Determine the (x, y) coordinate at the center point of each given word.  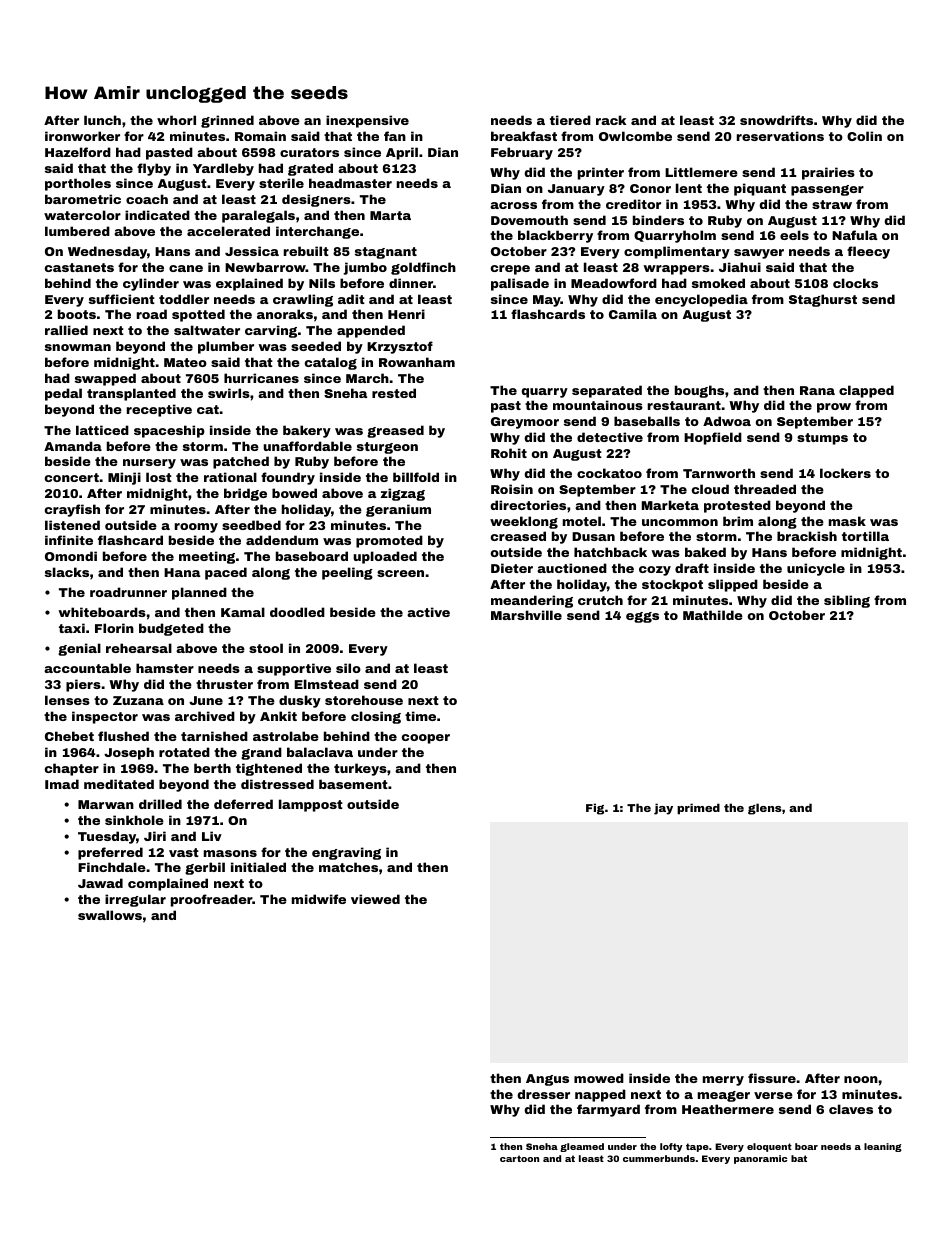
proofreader (211, 900)
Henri (406, 314)
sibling (847, 601)
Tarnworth (719, 473)
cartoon (519, 1158)
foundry (288, 478)
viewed (375, 899)
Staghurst (823, 300)
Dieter (512, 568)
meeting (207, 557)
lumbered (77, 231)
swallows (110, 915)
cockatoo (609, 473)
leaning (883, 1147)
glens (764, 809)
